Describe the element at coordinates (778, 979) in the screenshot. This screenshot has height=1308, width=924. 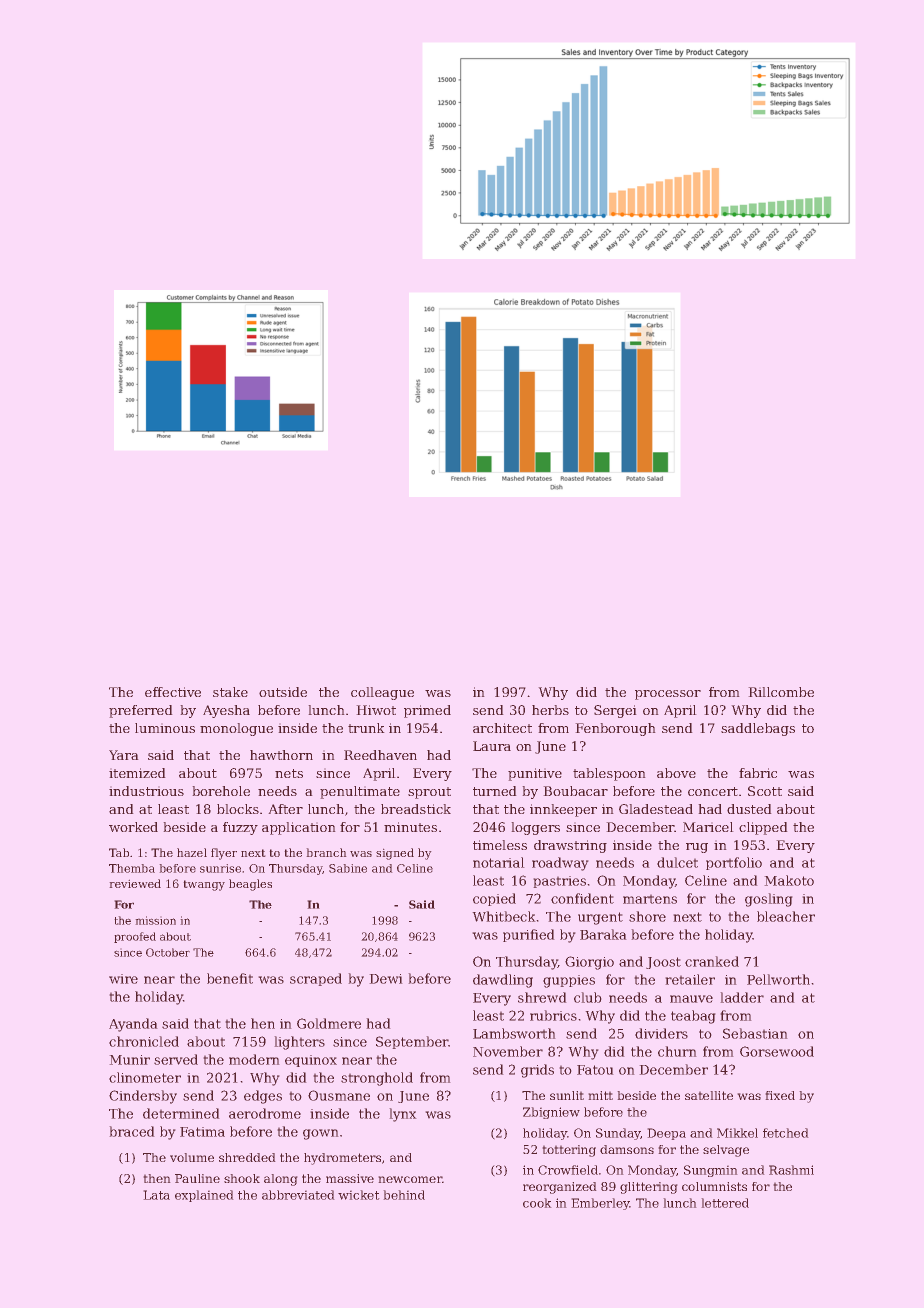
I see `Pellworth` at that location.
